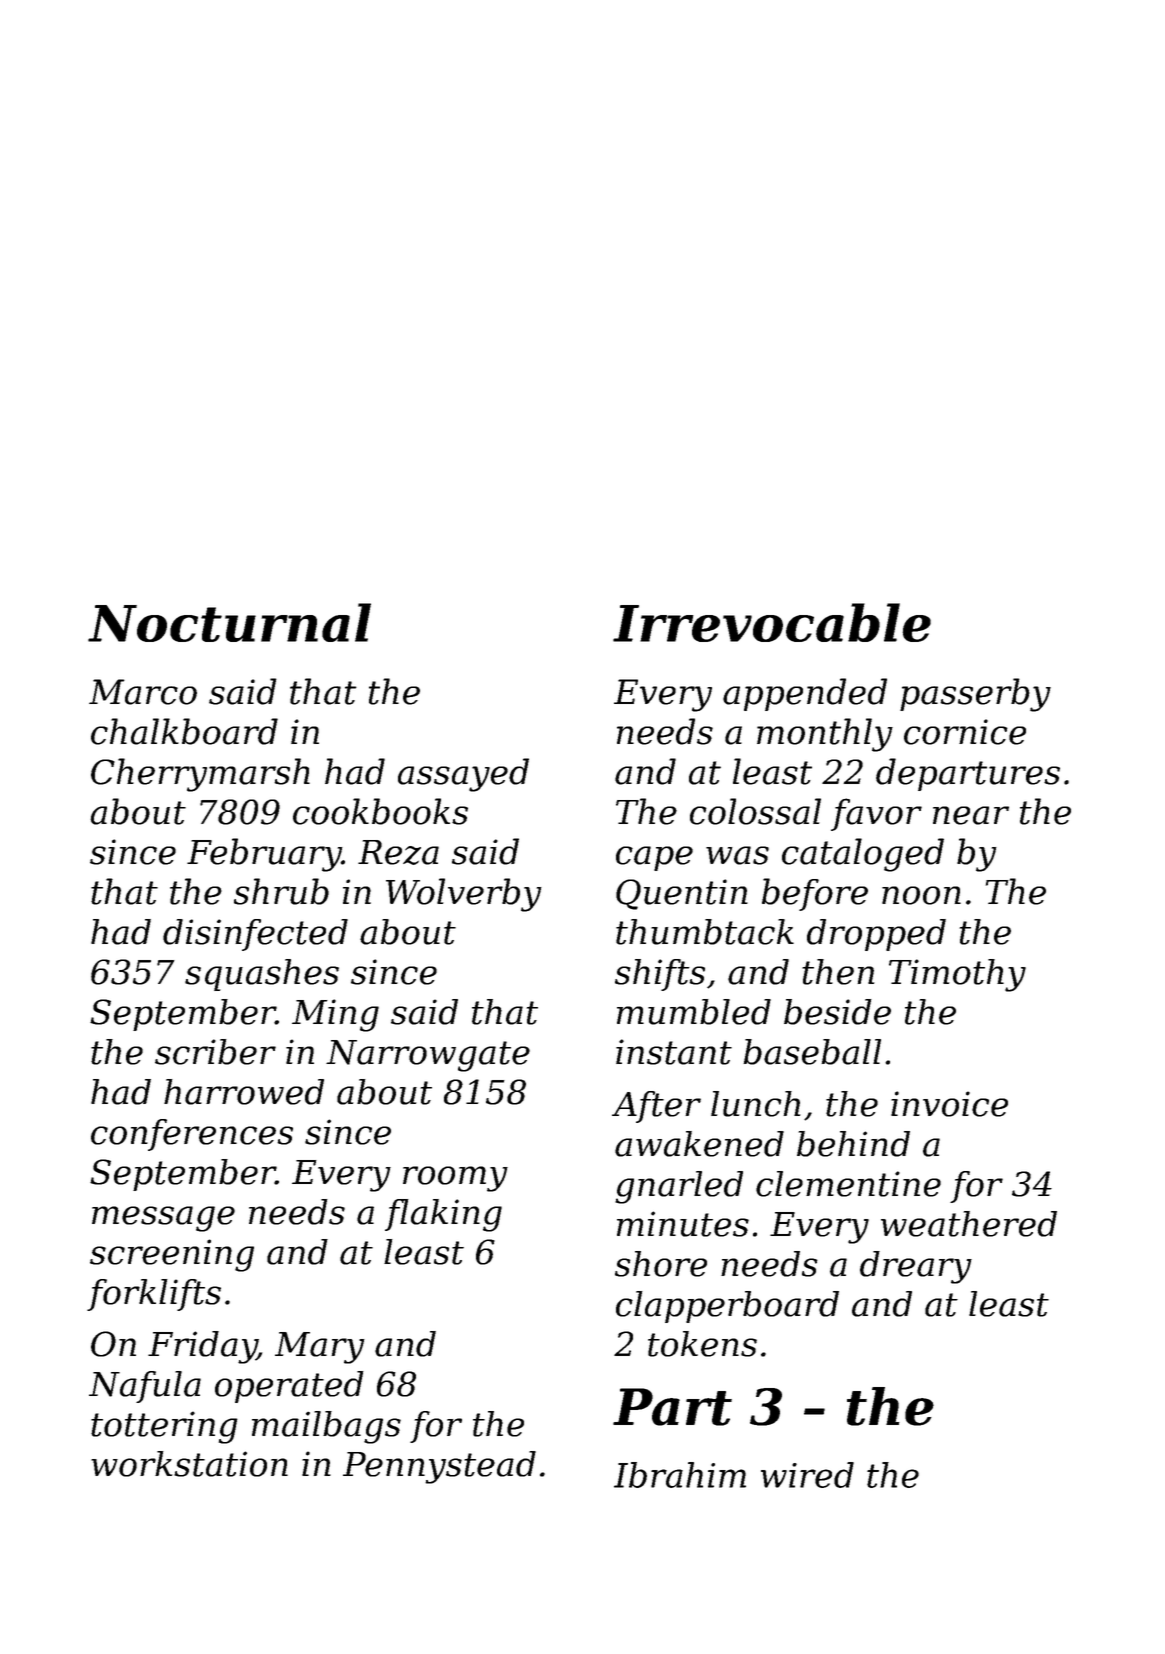 Image resolution: width=1165 pixels, height=1654 pixels. Describe the element at coordinates (807, 1475) in the screenshot. I see `wired` at that location.
